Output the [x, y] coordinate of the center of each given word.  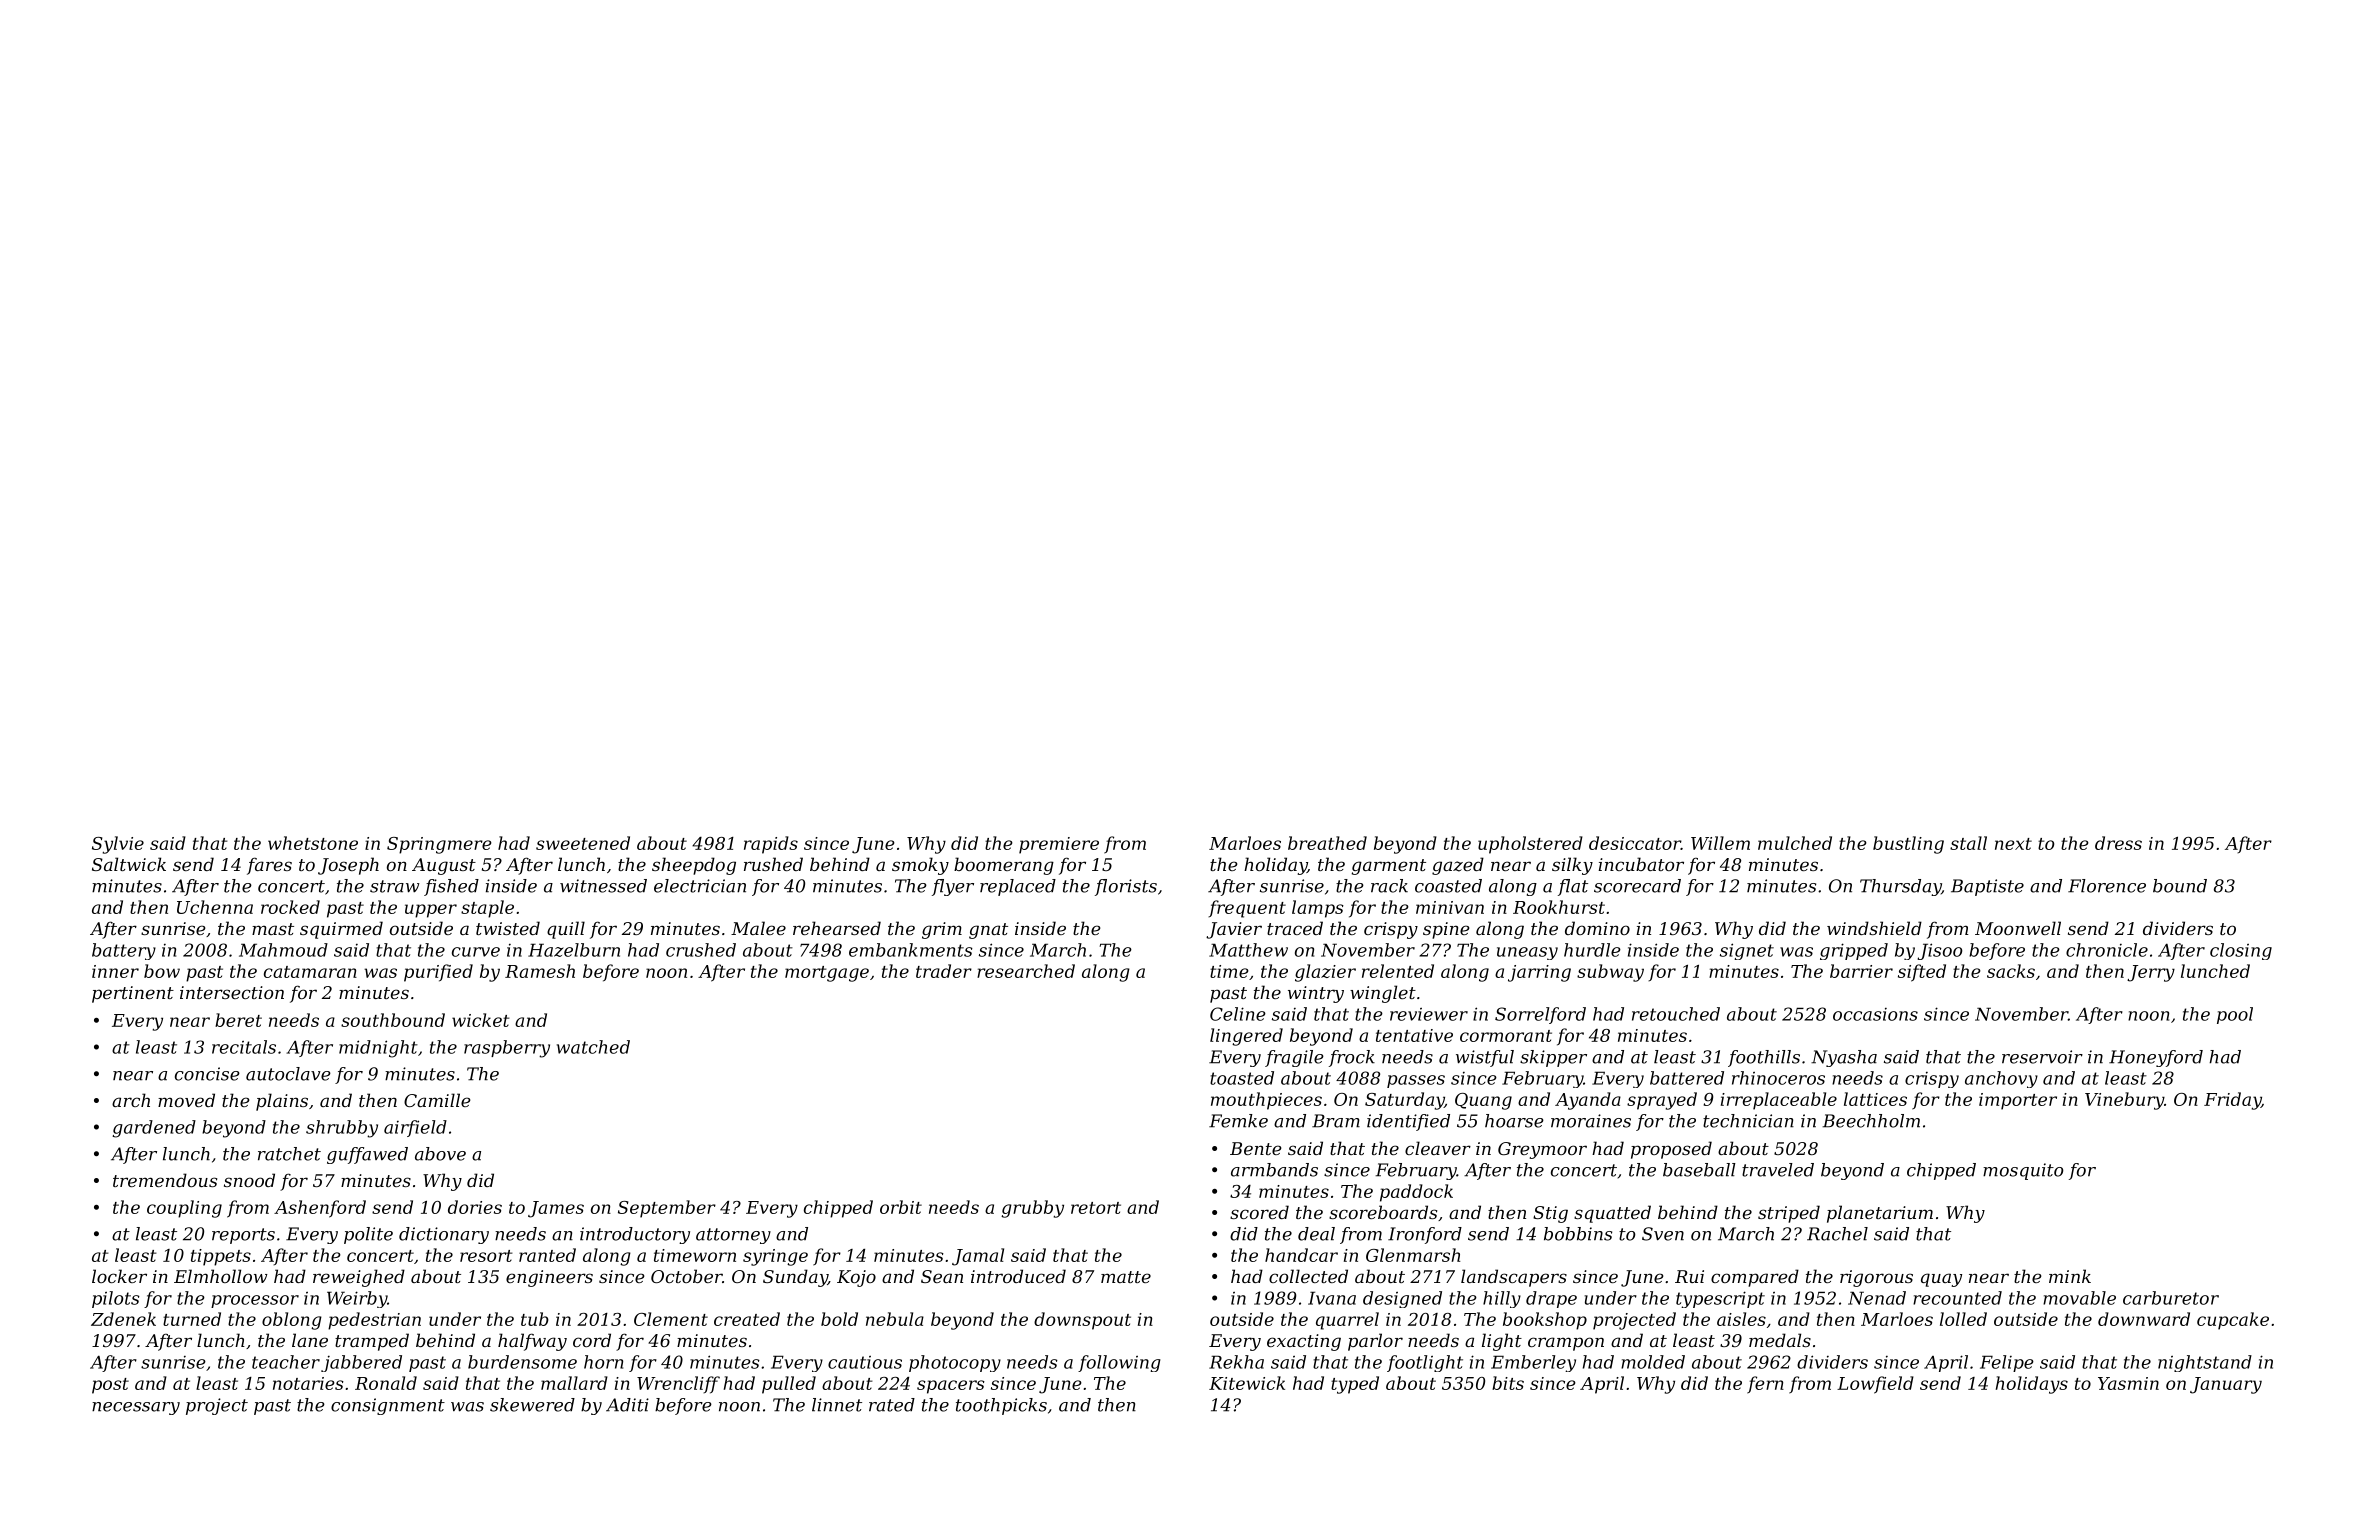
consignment [388, 1406]
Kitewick [1247, 1383]
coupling [184, 1209]
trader [944, 971]
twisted [508, 928]
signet [1747, 951]
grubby [1032, 1209]
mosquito [2023, 1171]
